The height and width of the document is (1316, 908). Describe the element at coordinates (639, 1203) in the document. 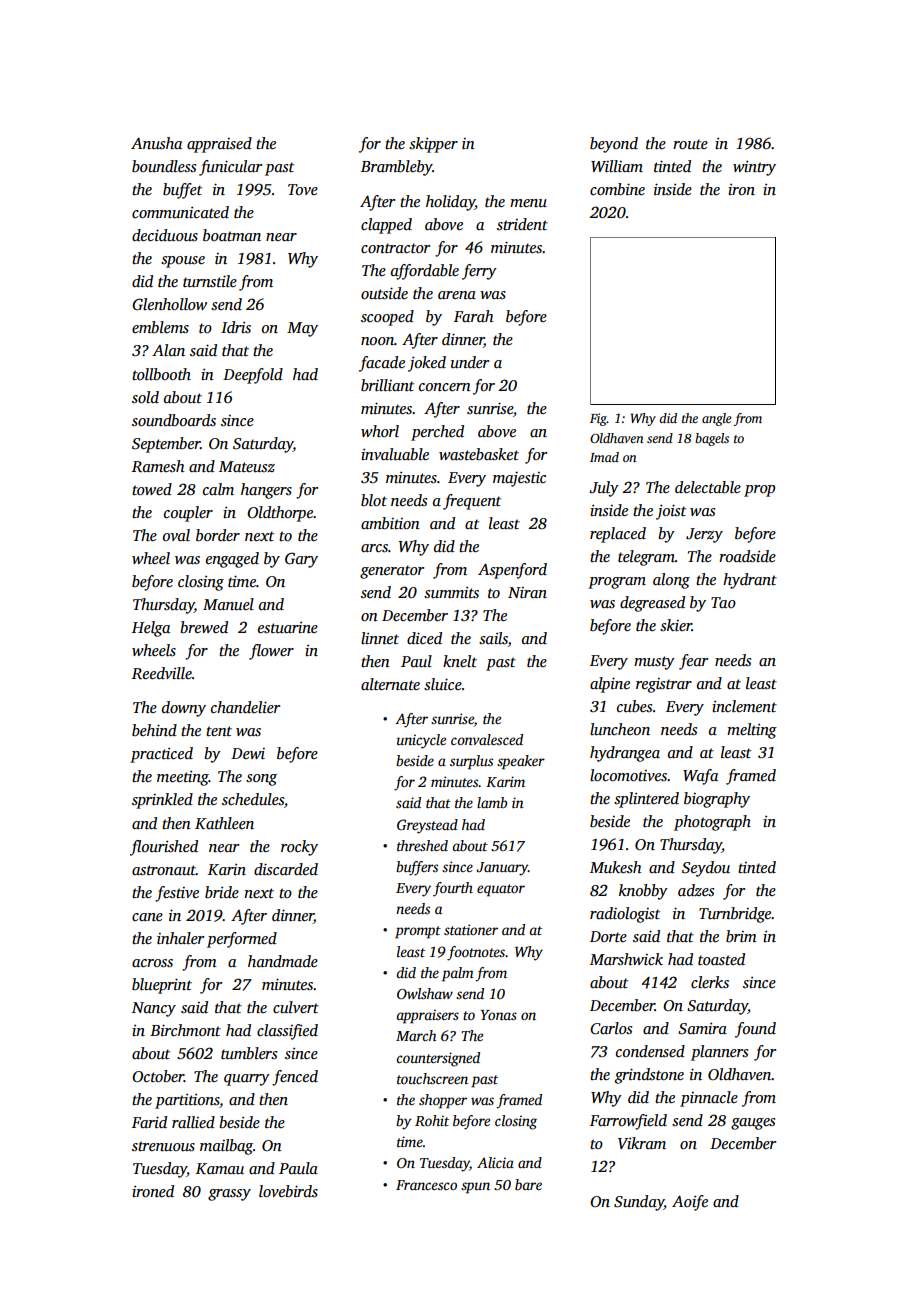

I see `Sunday` at that location.
